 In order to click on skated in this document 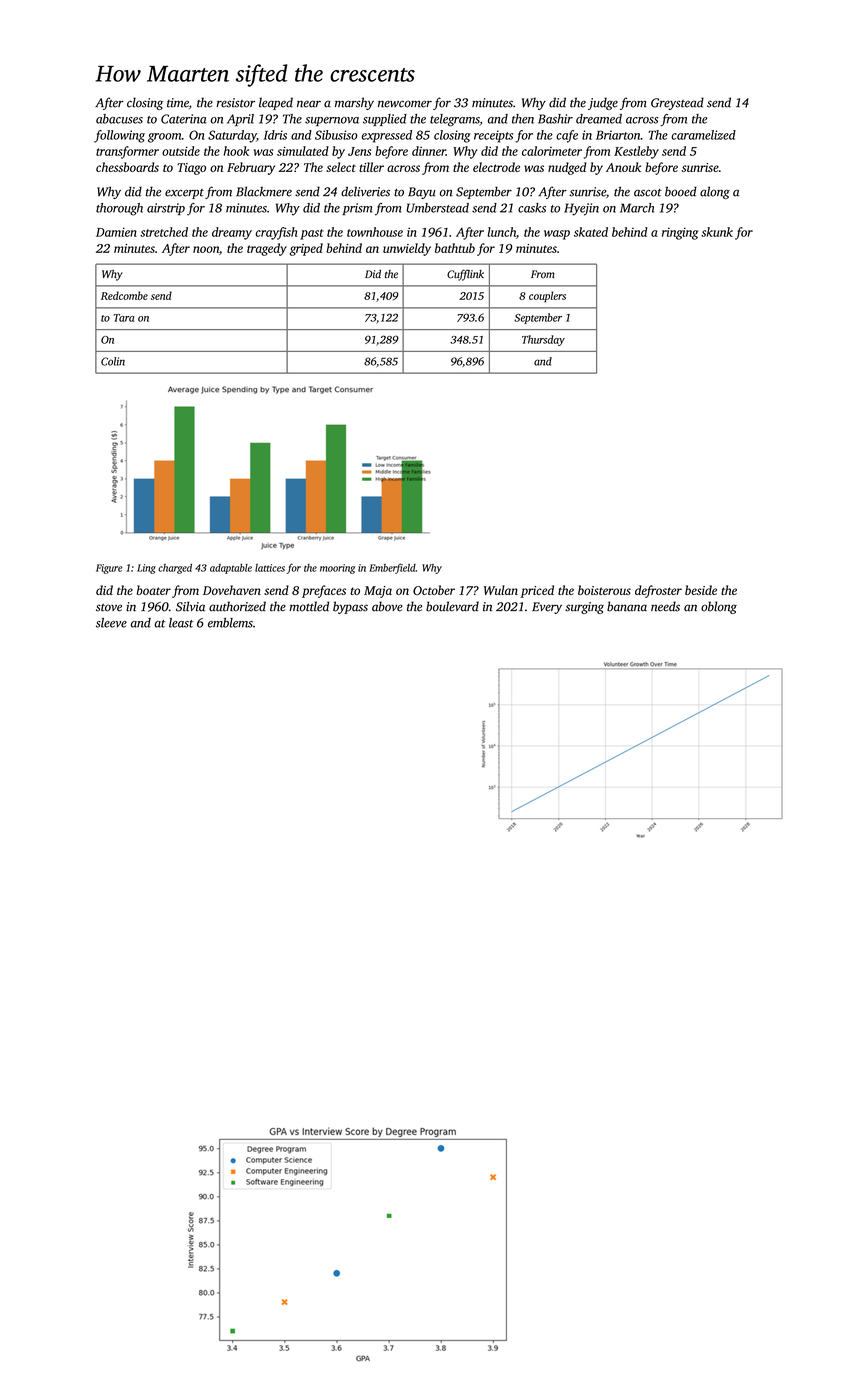, I will do `click(591, 232)`.
